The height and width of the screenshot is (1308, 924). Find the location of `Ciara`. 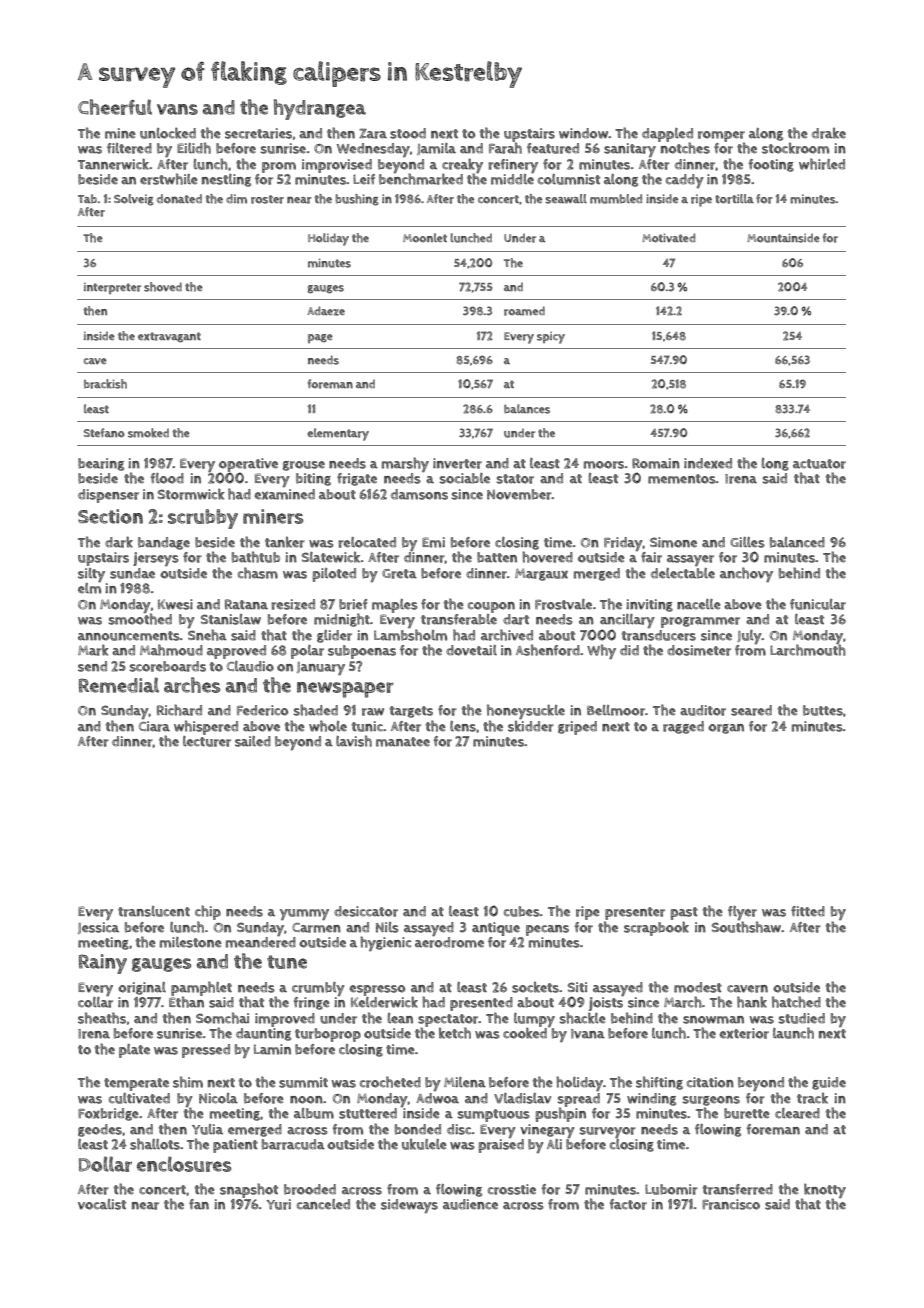

Ciara is located at coordinates (154, 726).
